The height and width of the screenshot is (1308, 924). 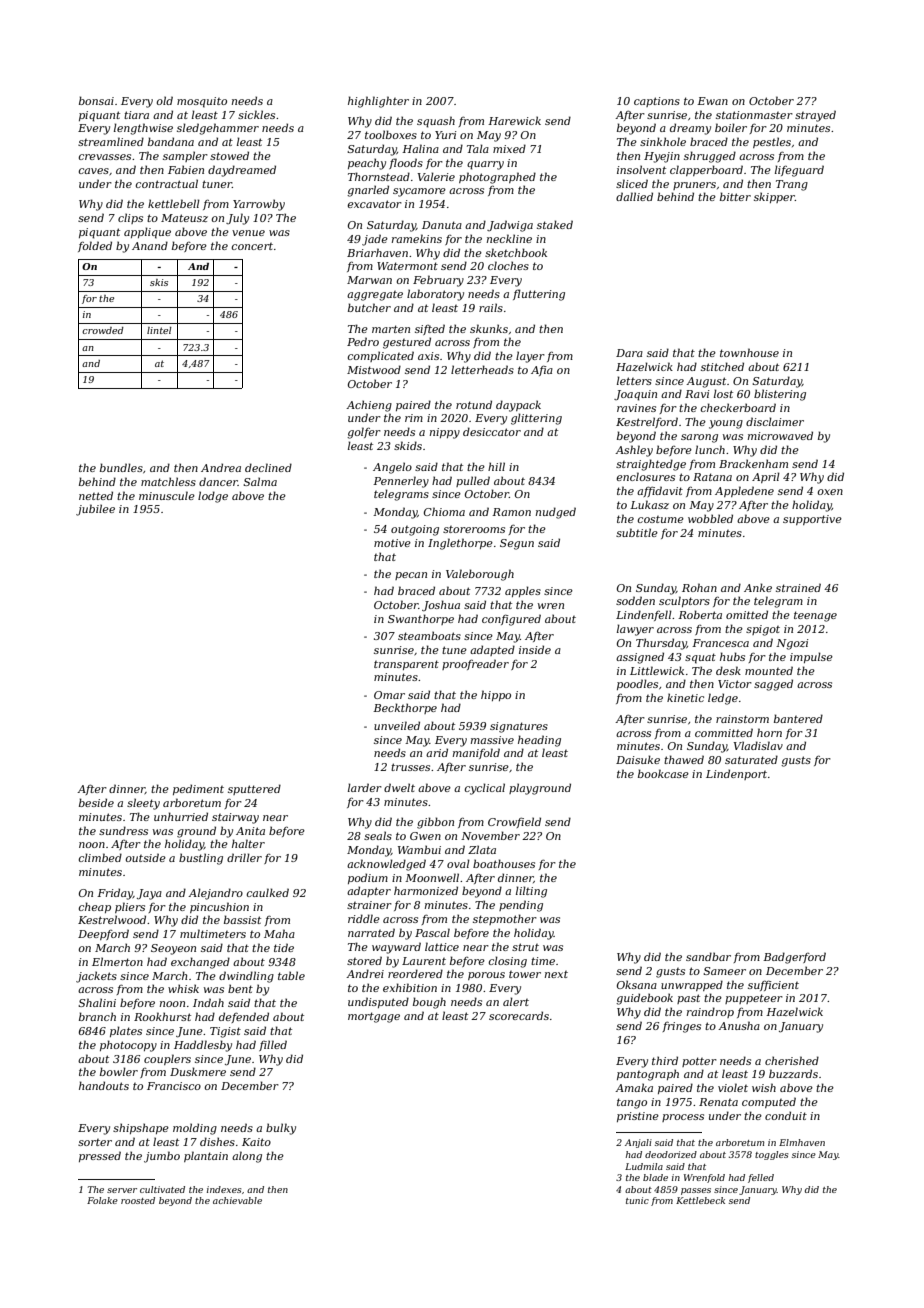 What do you see at coordinates (159, 282) in the screenshot?
I see `skis` at bounding box center [159, 282].
